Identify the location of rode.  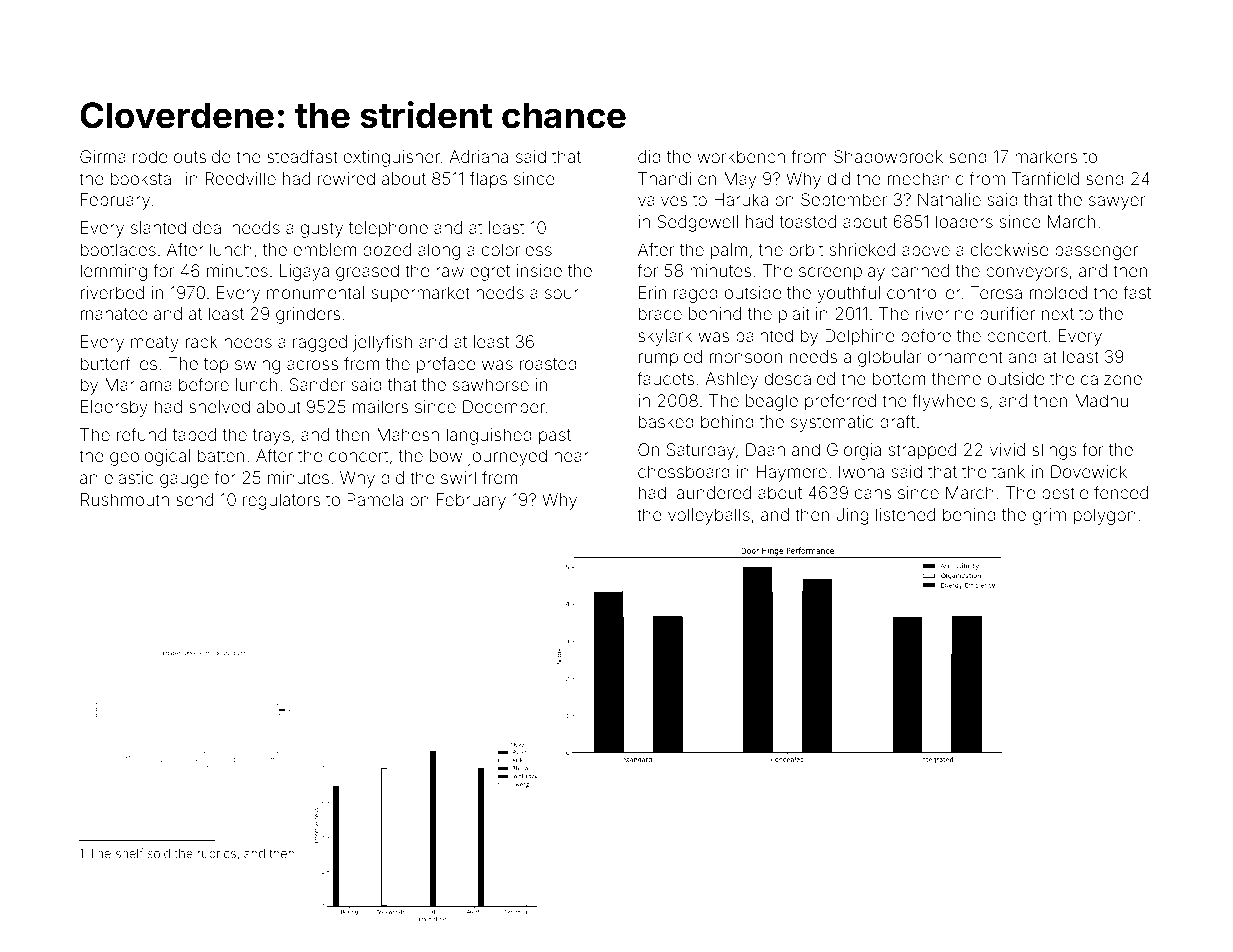
(150, 156).
